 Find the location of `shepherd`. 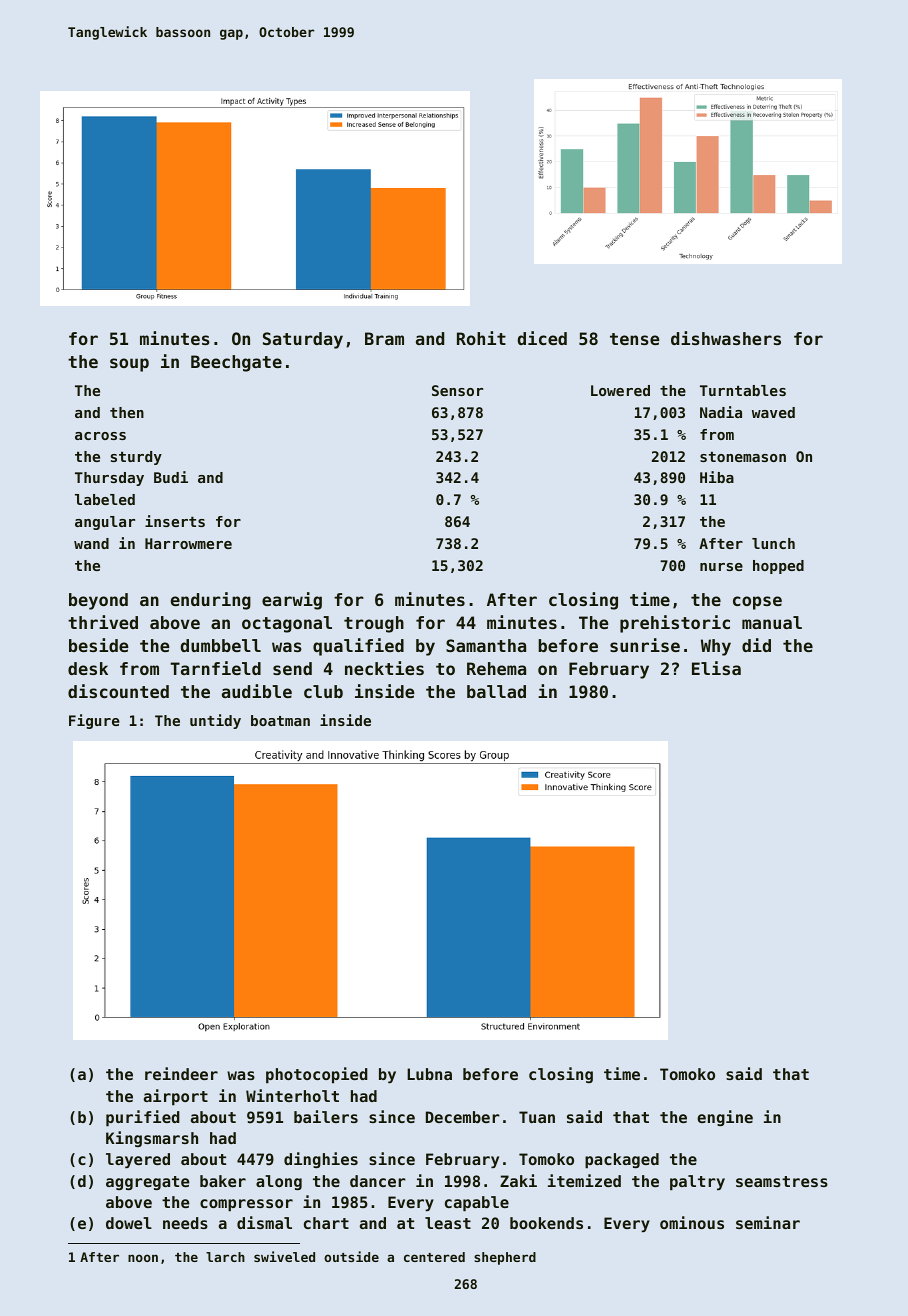

shepherd is located at coordinates (505, 1258).
